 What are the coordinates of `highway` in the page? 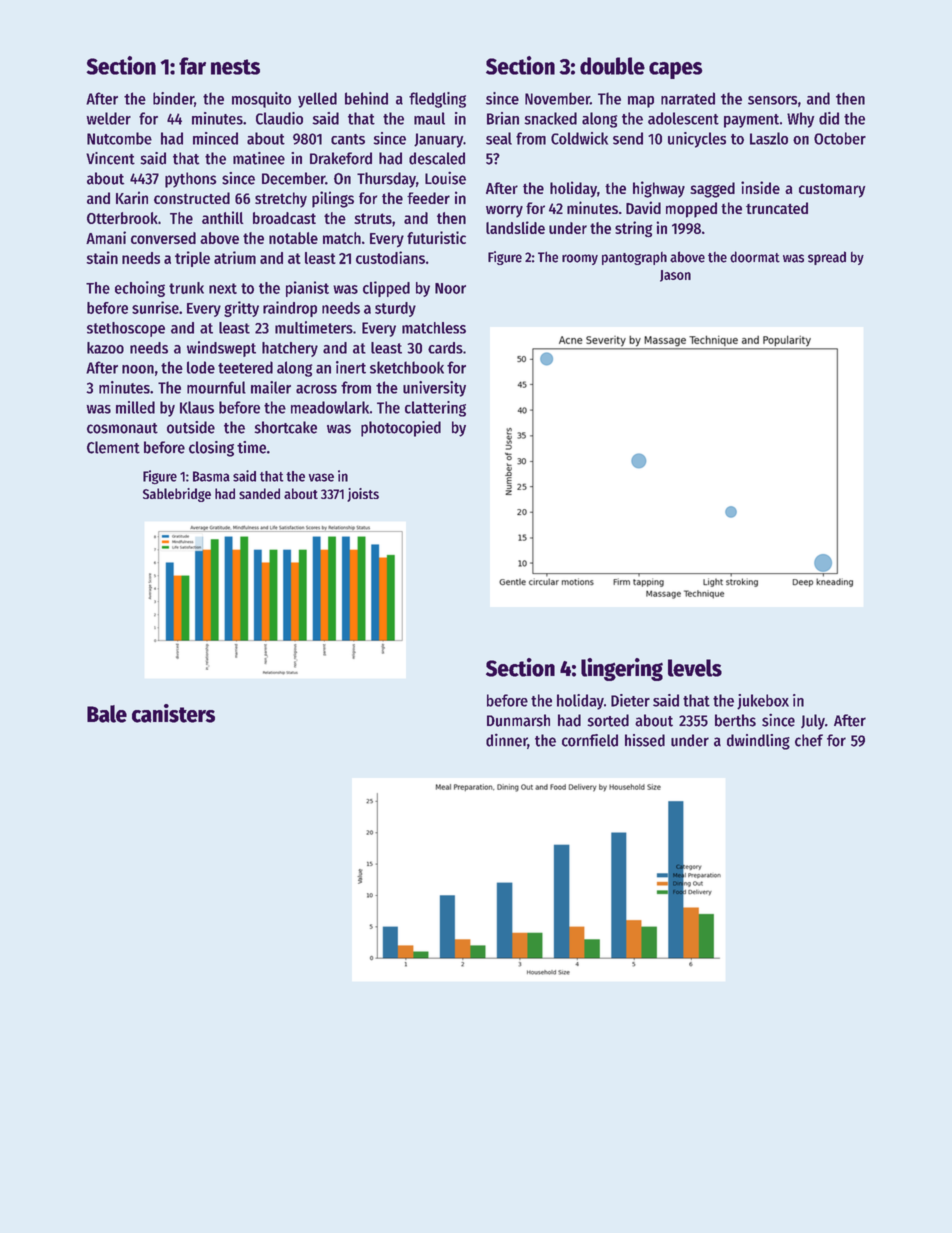 It's located at (659, 189).
